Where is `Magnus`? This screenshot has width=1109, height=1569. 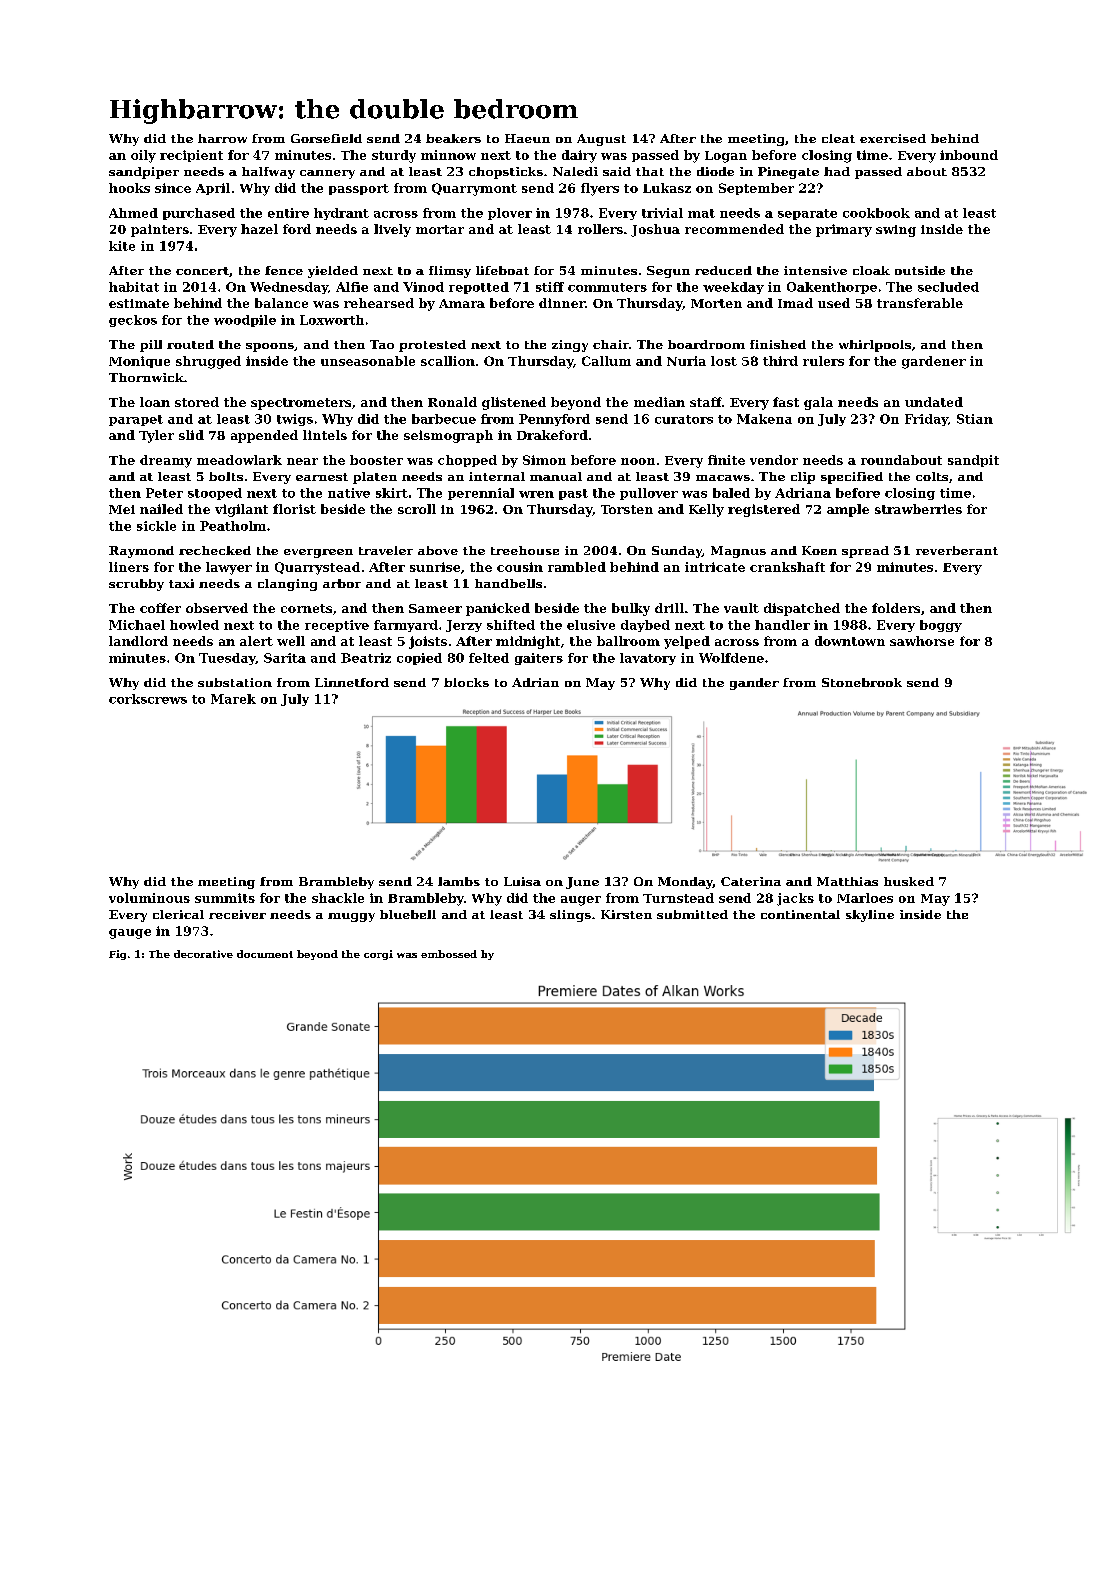
Magnus is located at coordinates (738, 552).
